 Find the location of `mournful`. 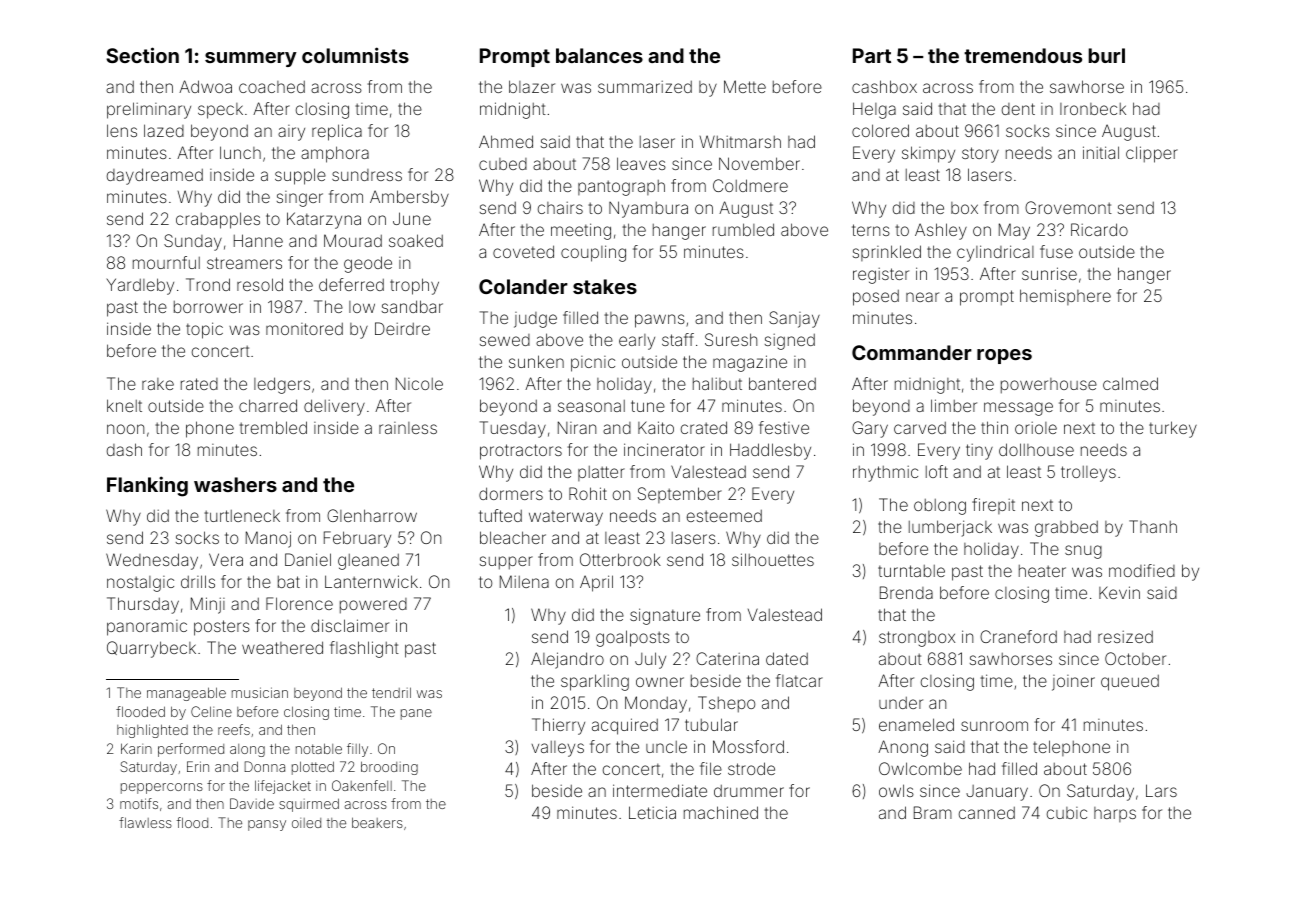

mournful is located at coordinates (166, 262).
